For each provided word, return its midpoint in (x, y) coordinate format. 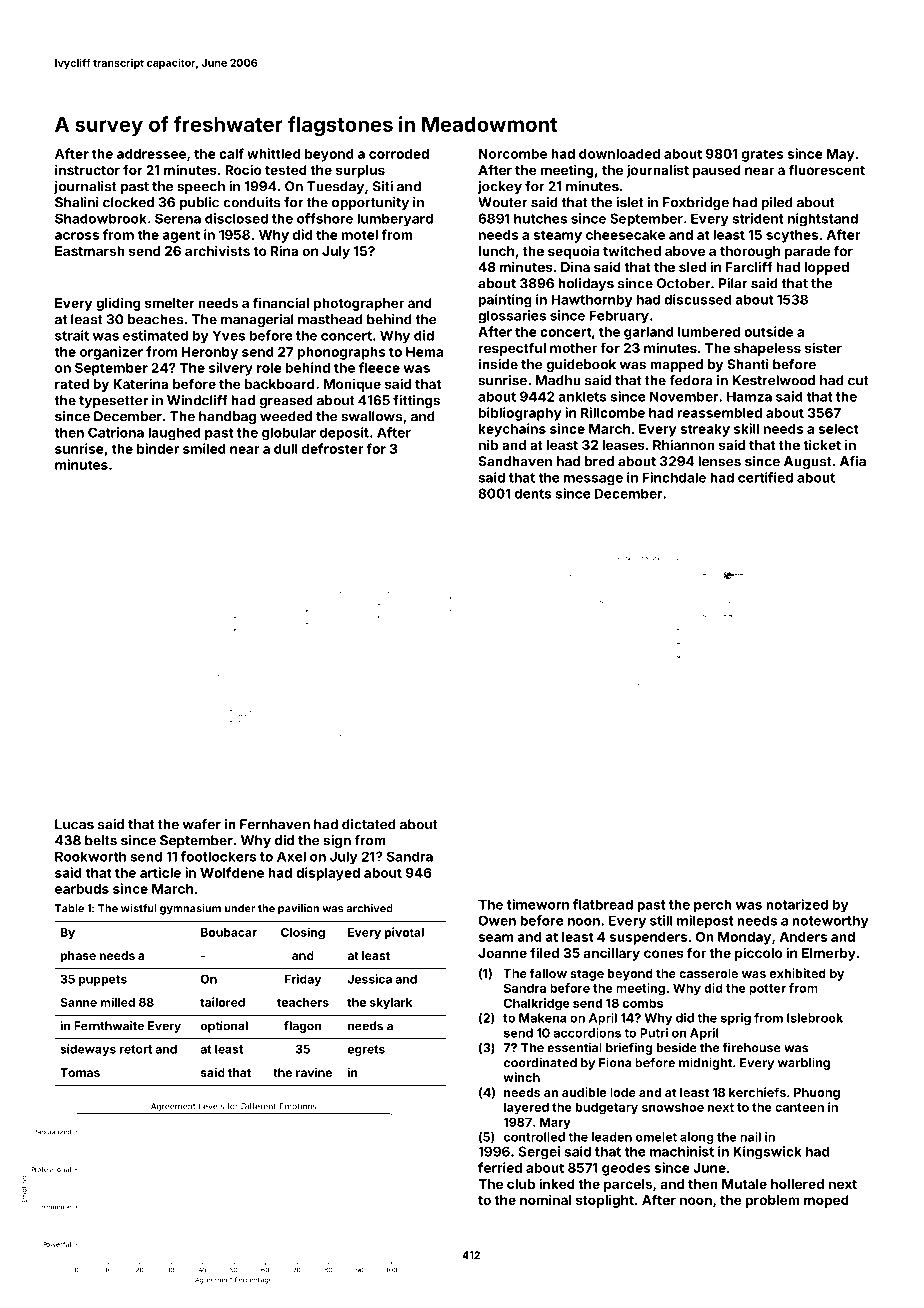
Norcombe (513, 154)
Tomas (80, 1072)
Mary (555, 1123)
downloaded (619, 154)
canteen (799, 1107)
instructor (87, 169)
